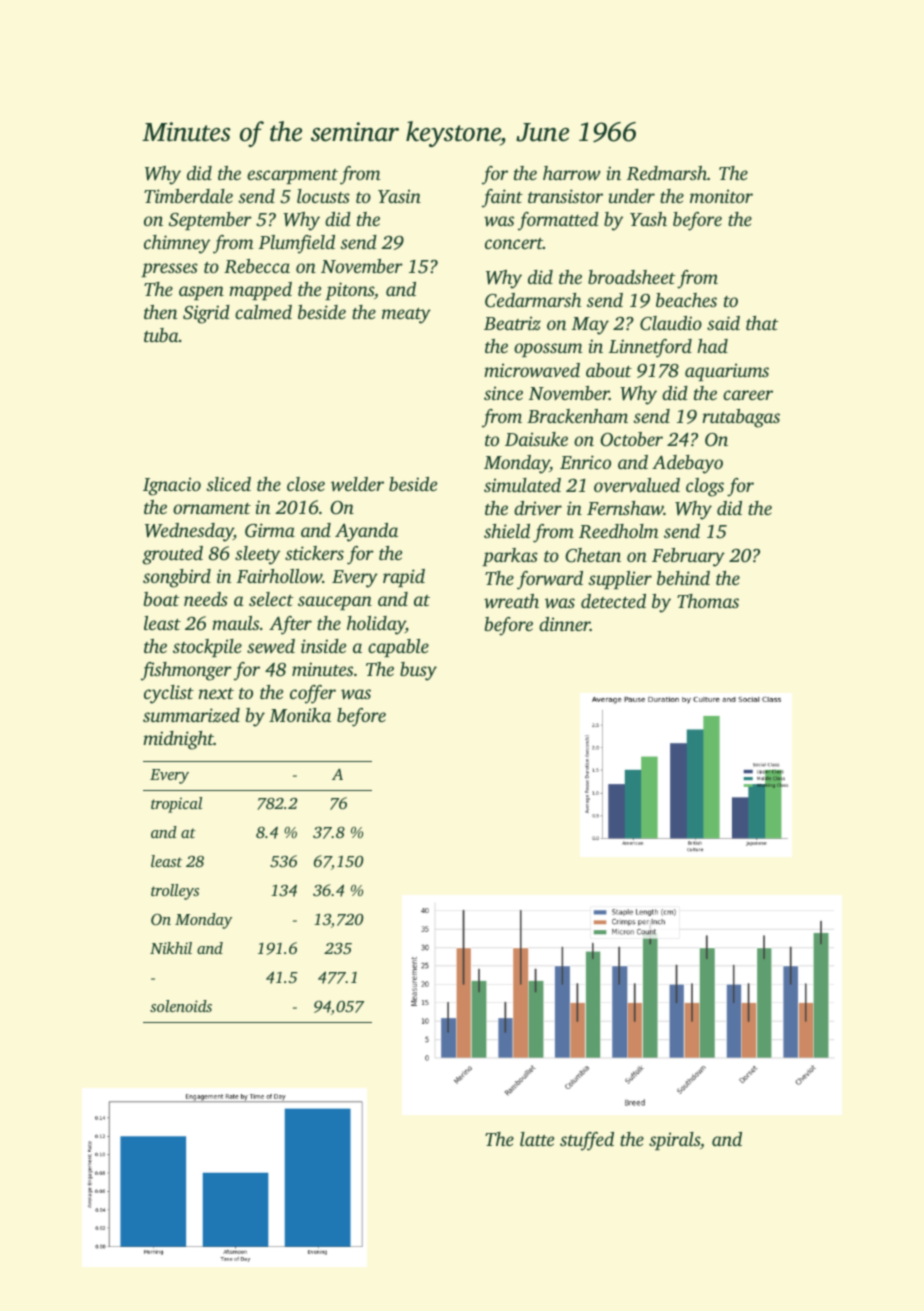 The height and width of the document is (1311, 924). What do you see at coordinates (564, 624) in the document?
I see `dinner` at bounding box center [564, 624].
